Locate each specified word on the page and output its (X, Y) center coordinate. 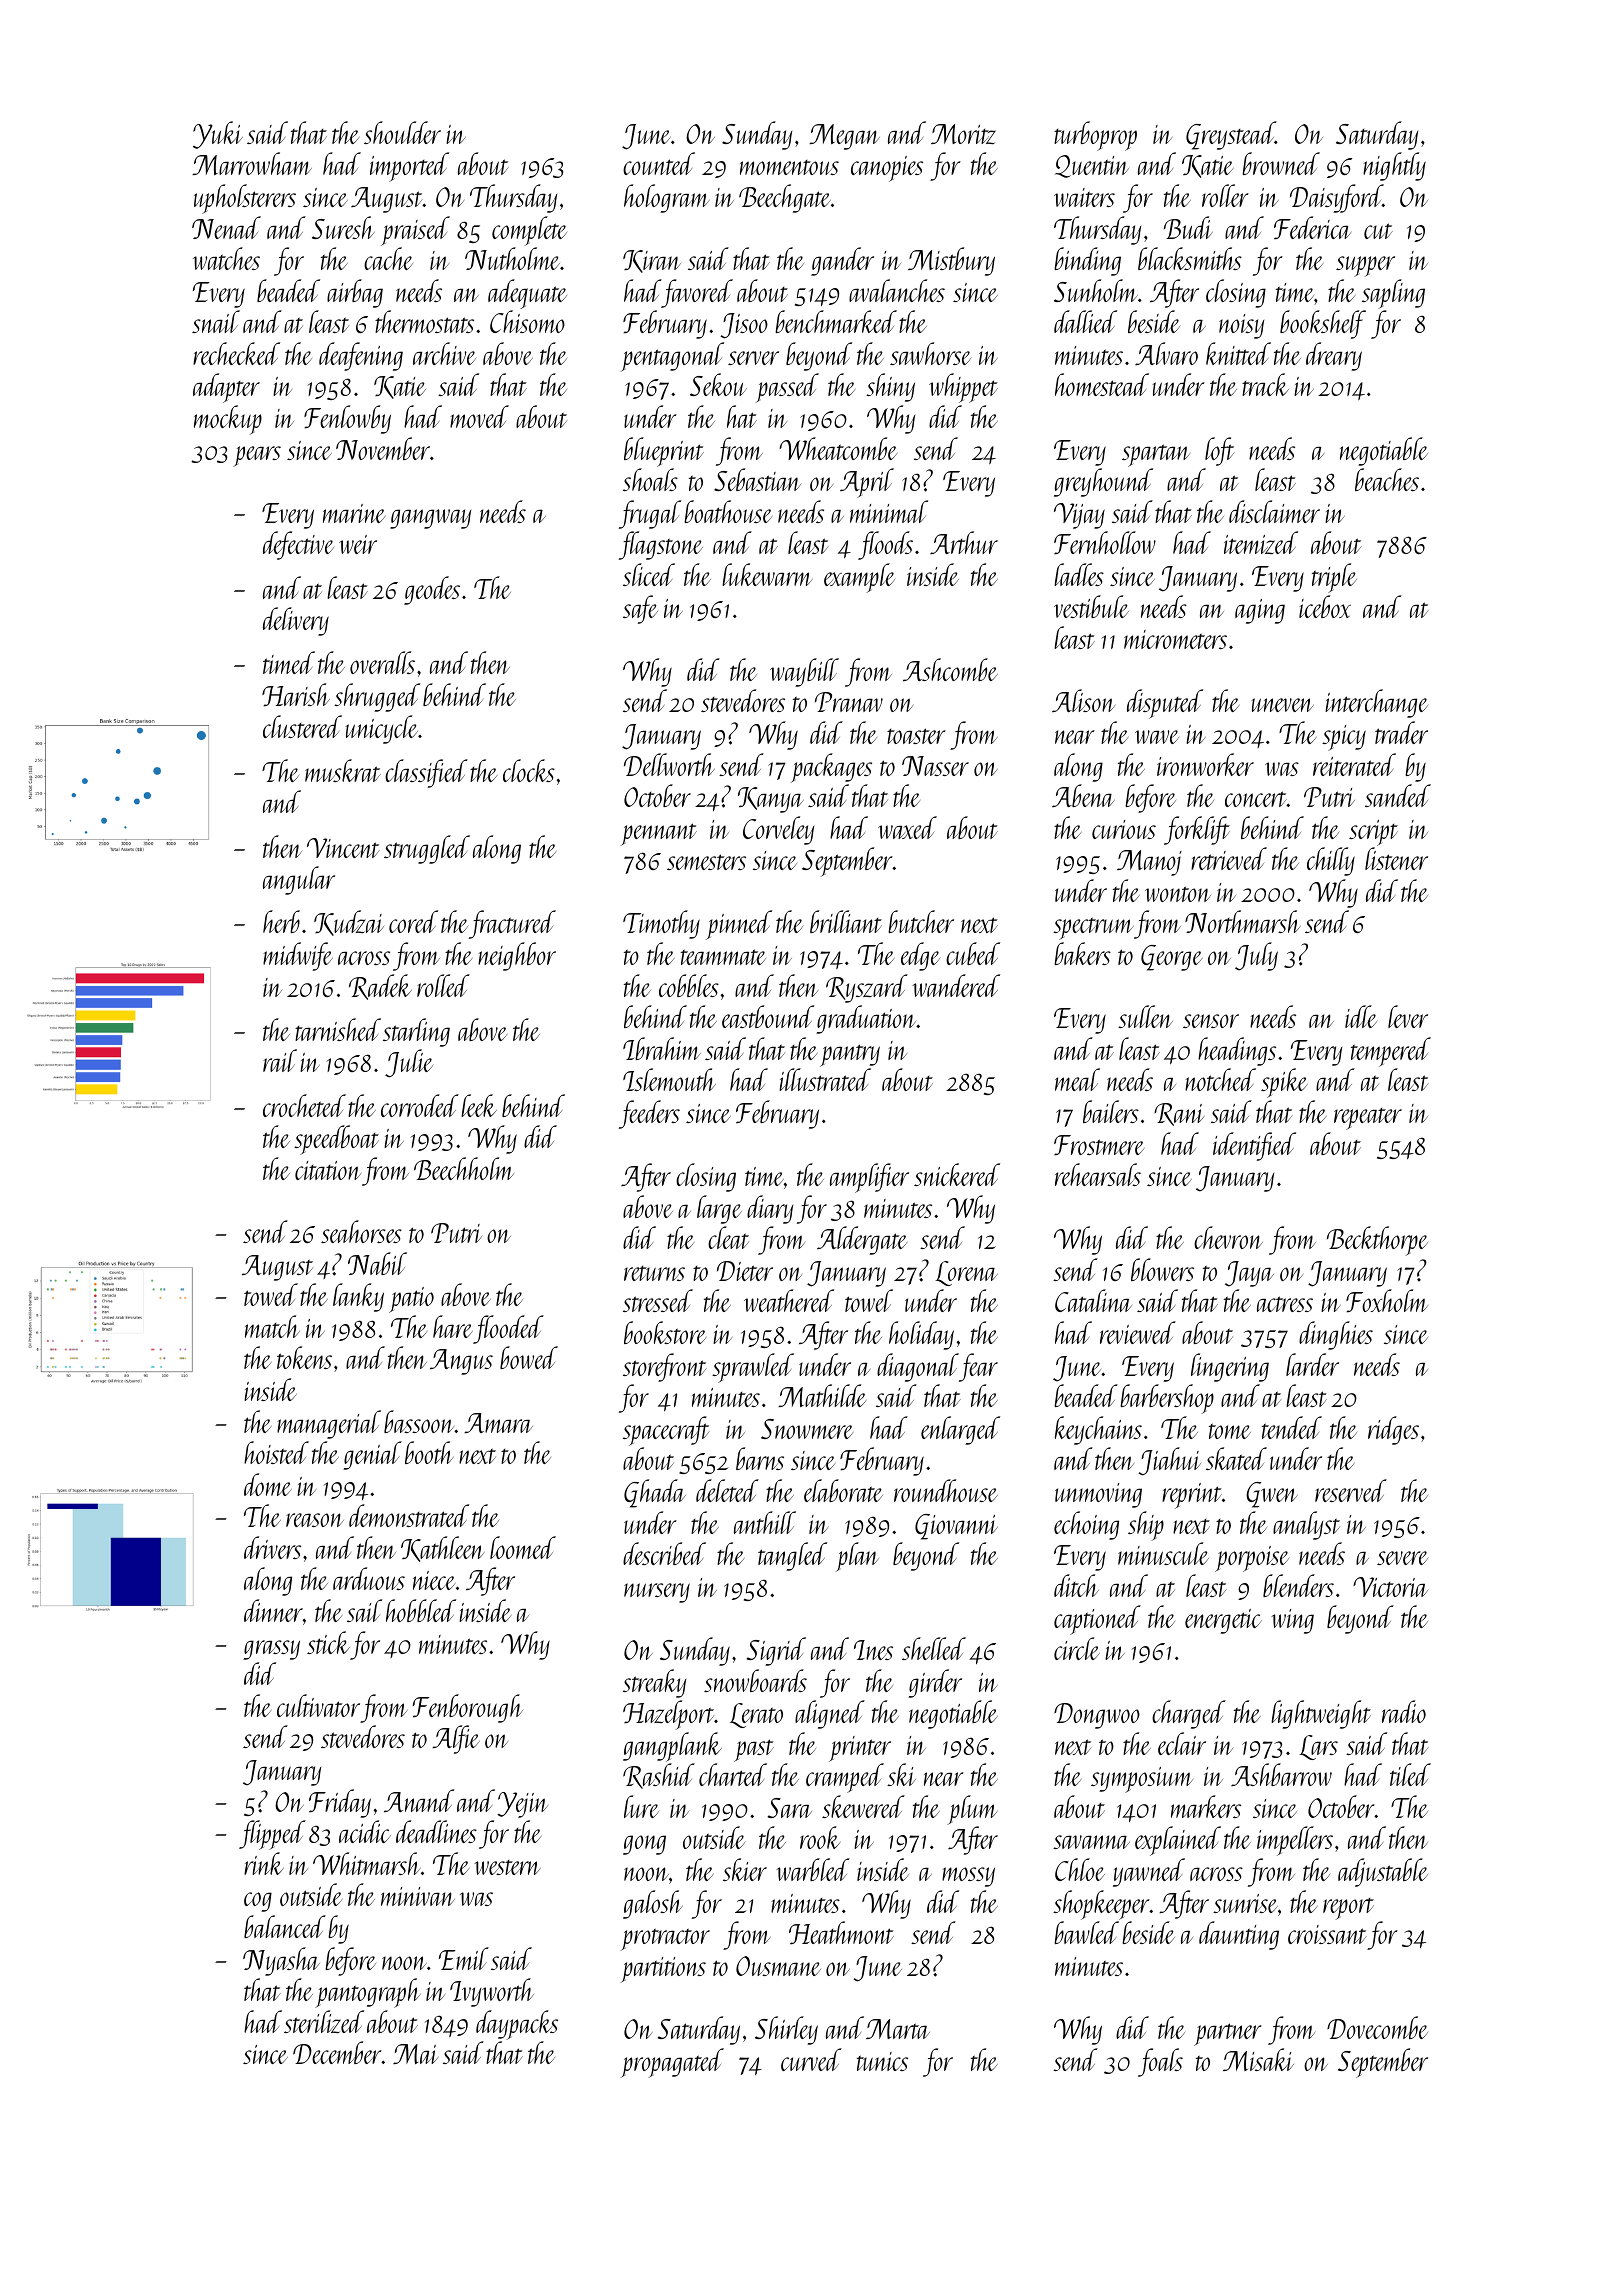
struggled (427, 849)
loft (1220, 451)
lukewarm (767, 574)
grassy (271, 1650)
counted (659, 163)
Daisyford (1336, 198)
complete (529, 231)
